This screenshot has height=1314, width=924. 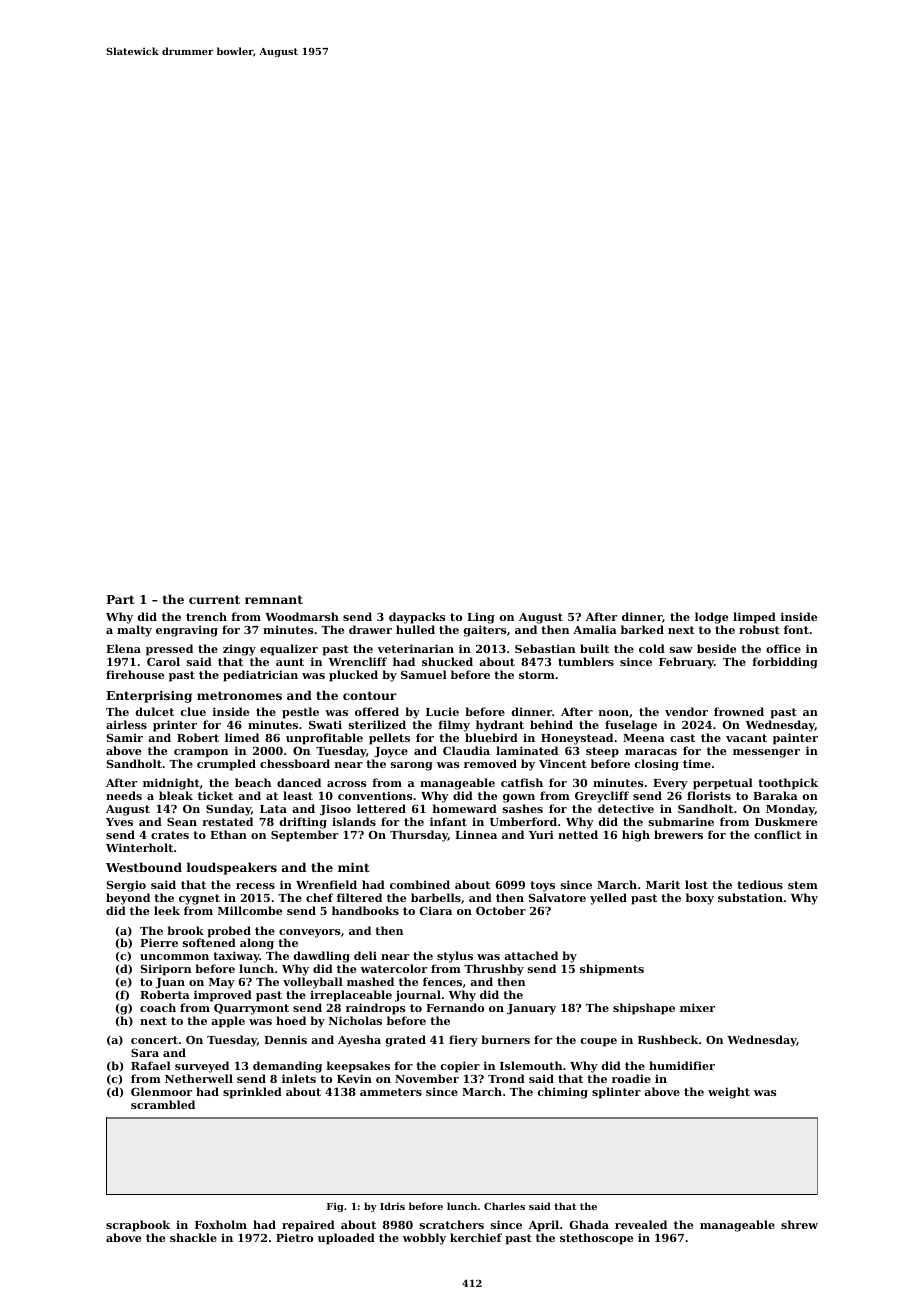 What do you see at coordinates (359, 897) in the screenshot?
I see `filtered` at bounding box center [359, 897].
